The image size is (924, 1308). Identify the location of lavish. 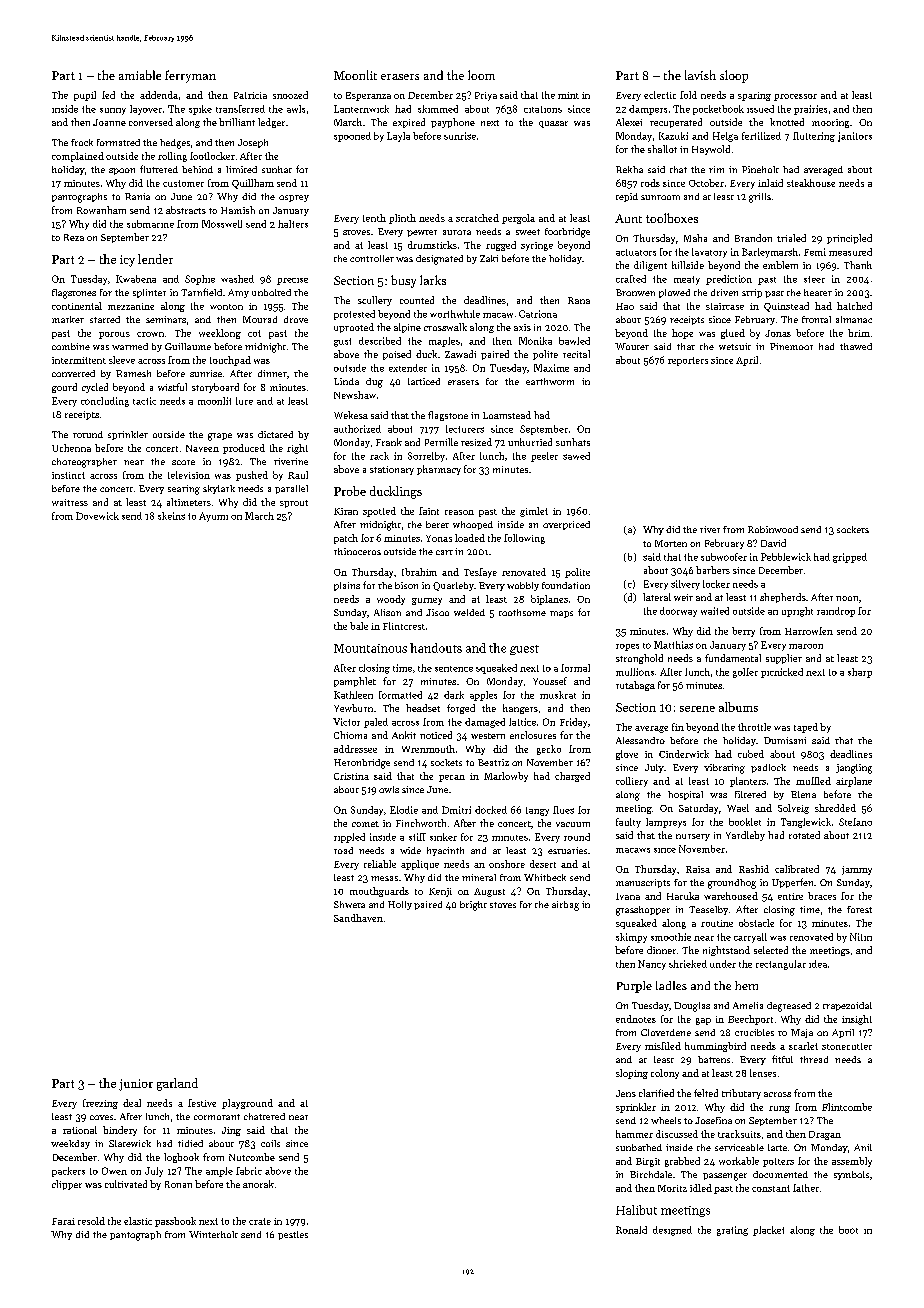
(700, 75).
